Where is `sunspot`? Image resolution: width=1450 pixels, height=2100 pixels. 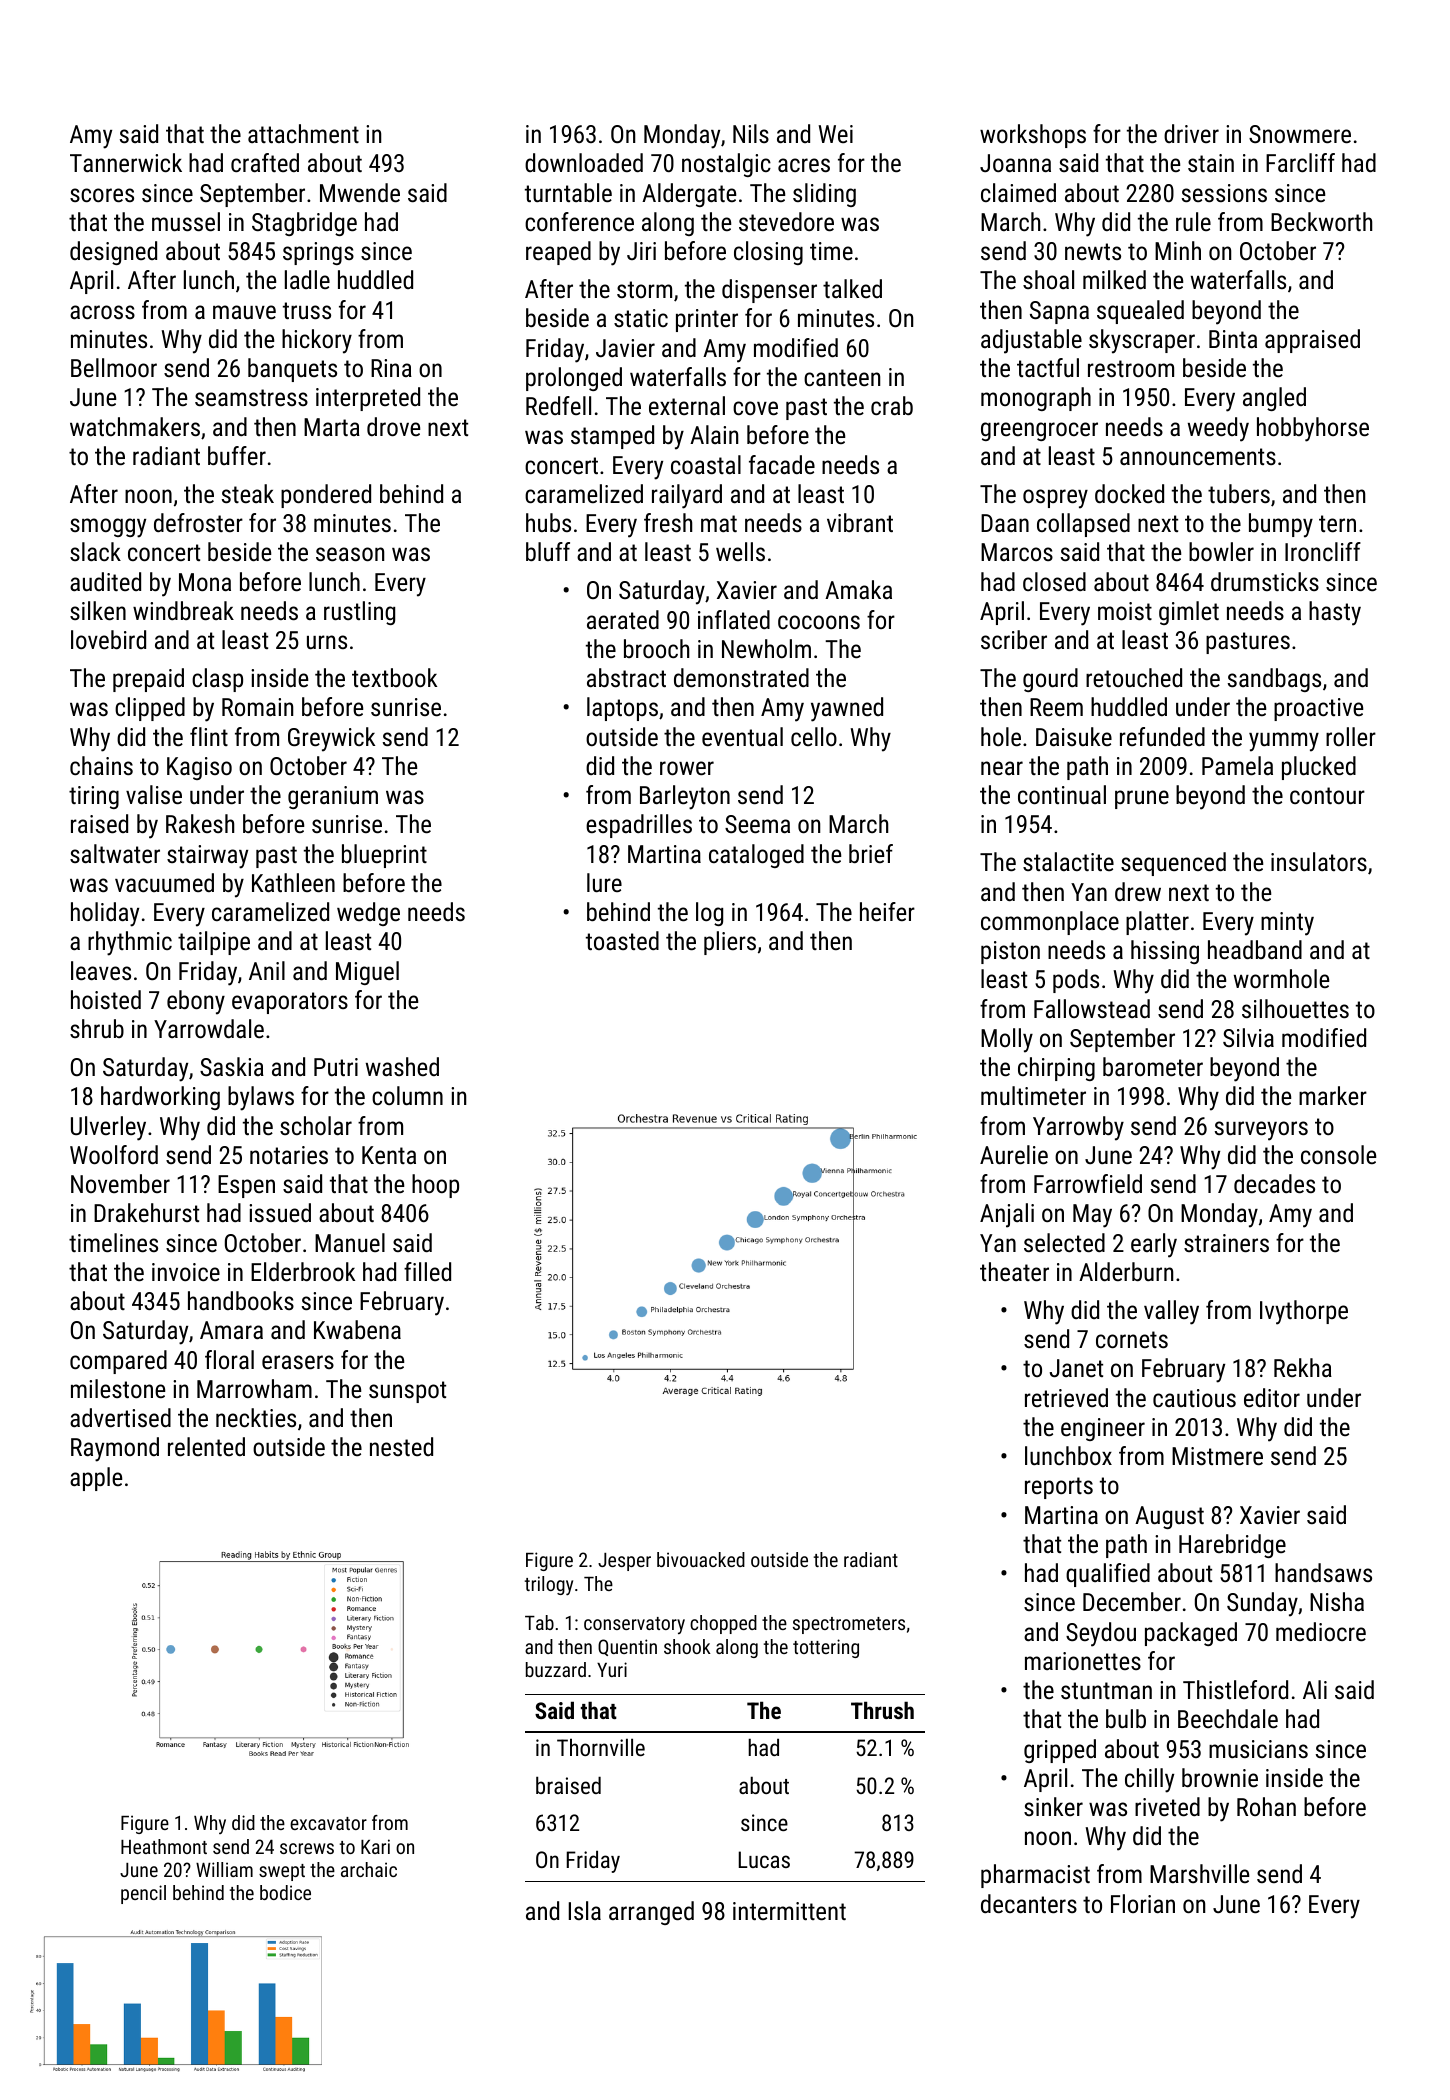 sunspot is located at coordinates (407, 1392).
